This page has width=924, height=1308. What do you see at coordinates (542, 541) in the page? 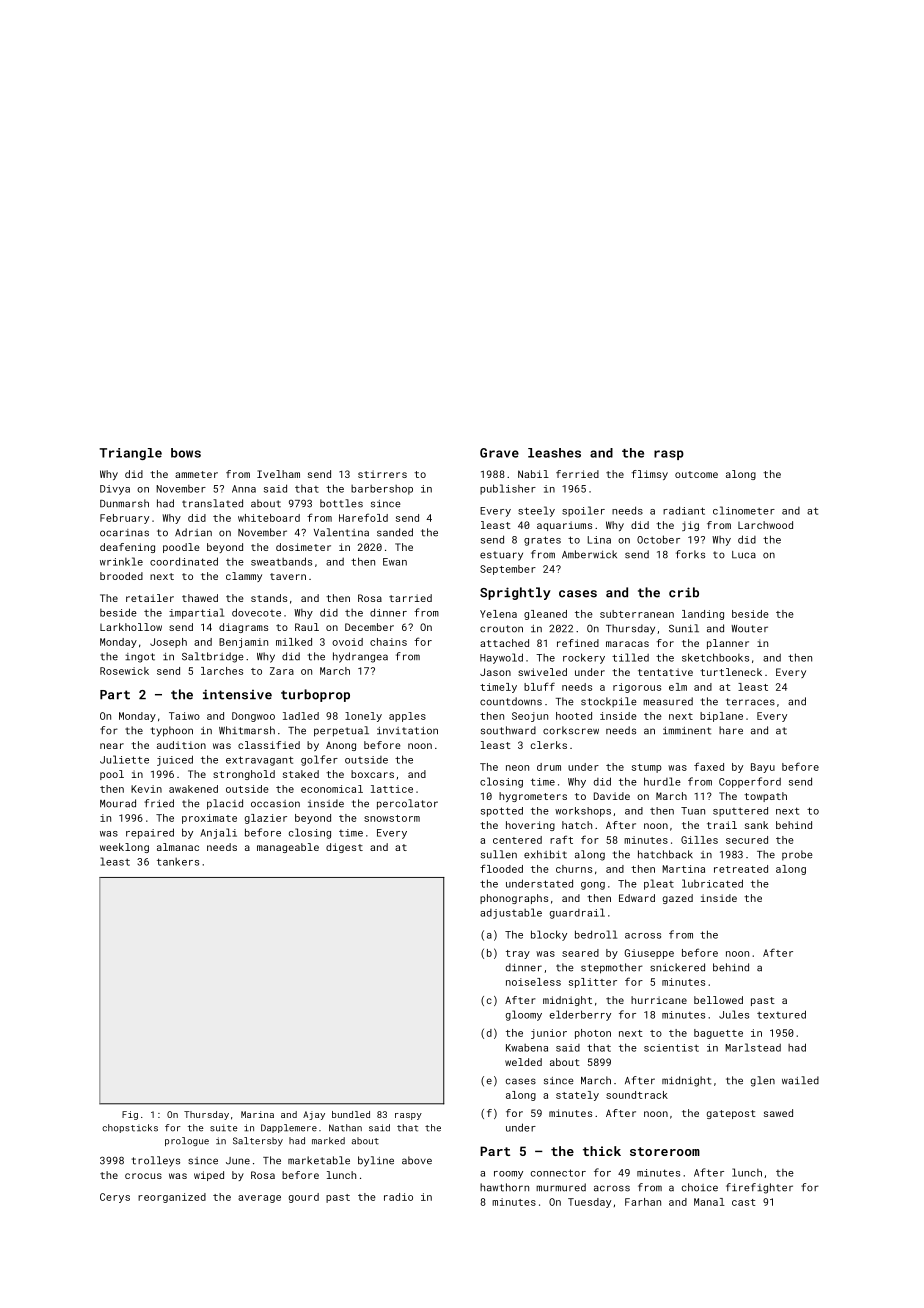
I see `grates` at bounding box center [542, 541].
